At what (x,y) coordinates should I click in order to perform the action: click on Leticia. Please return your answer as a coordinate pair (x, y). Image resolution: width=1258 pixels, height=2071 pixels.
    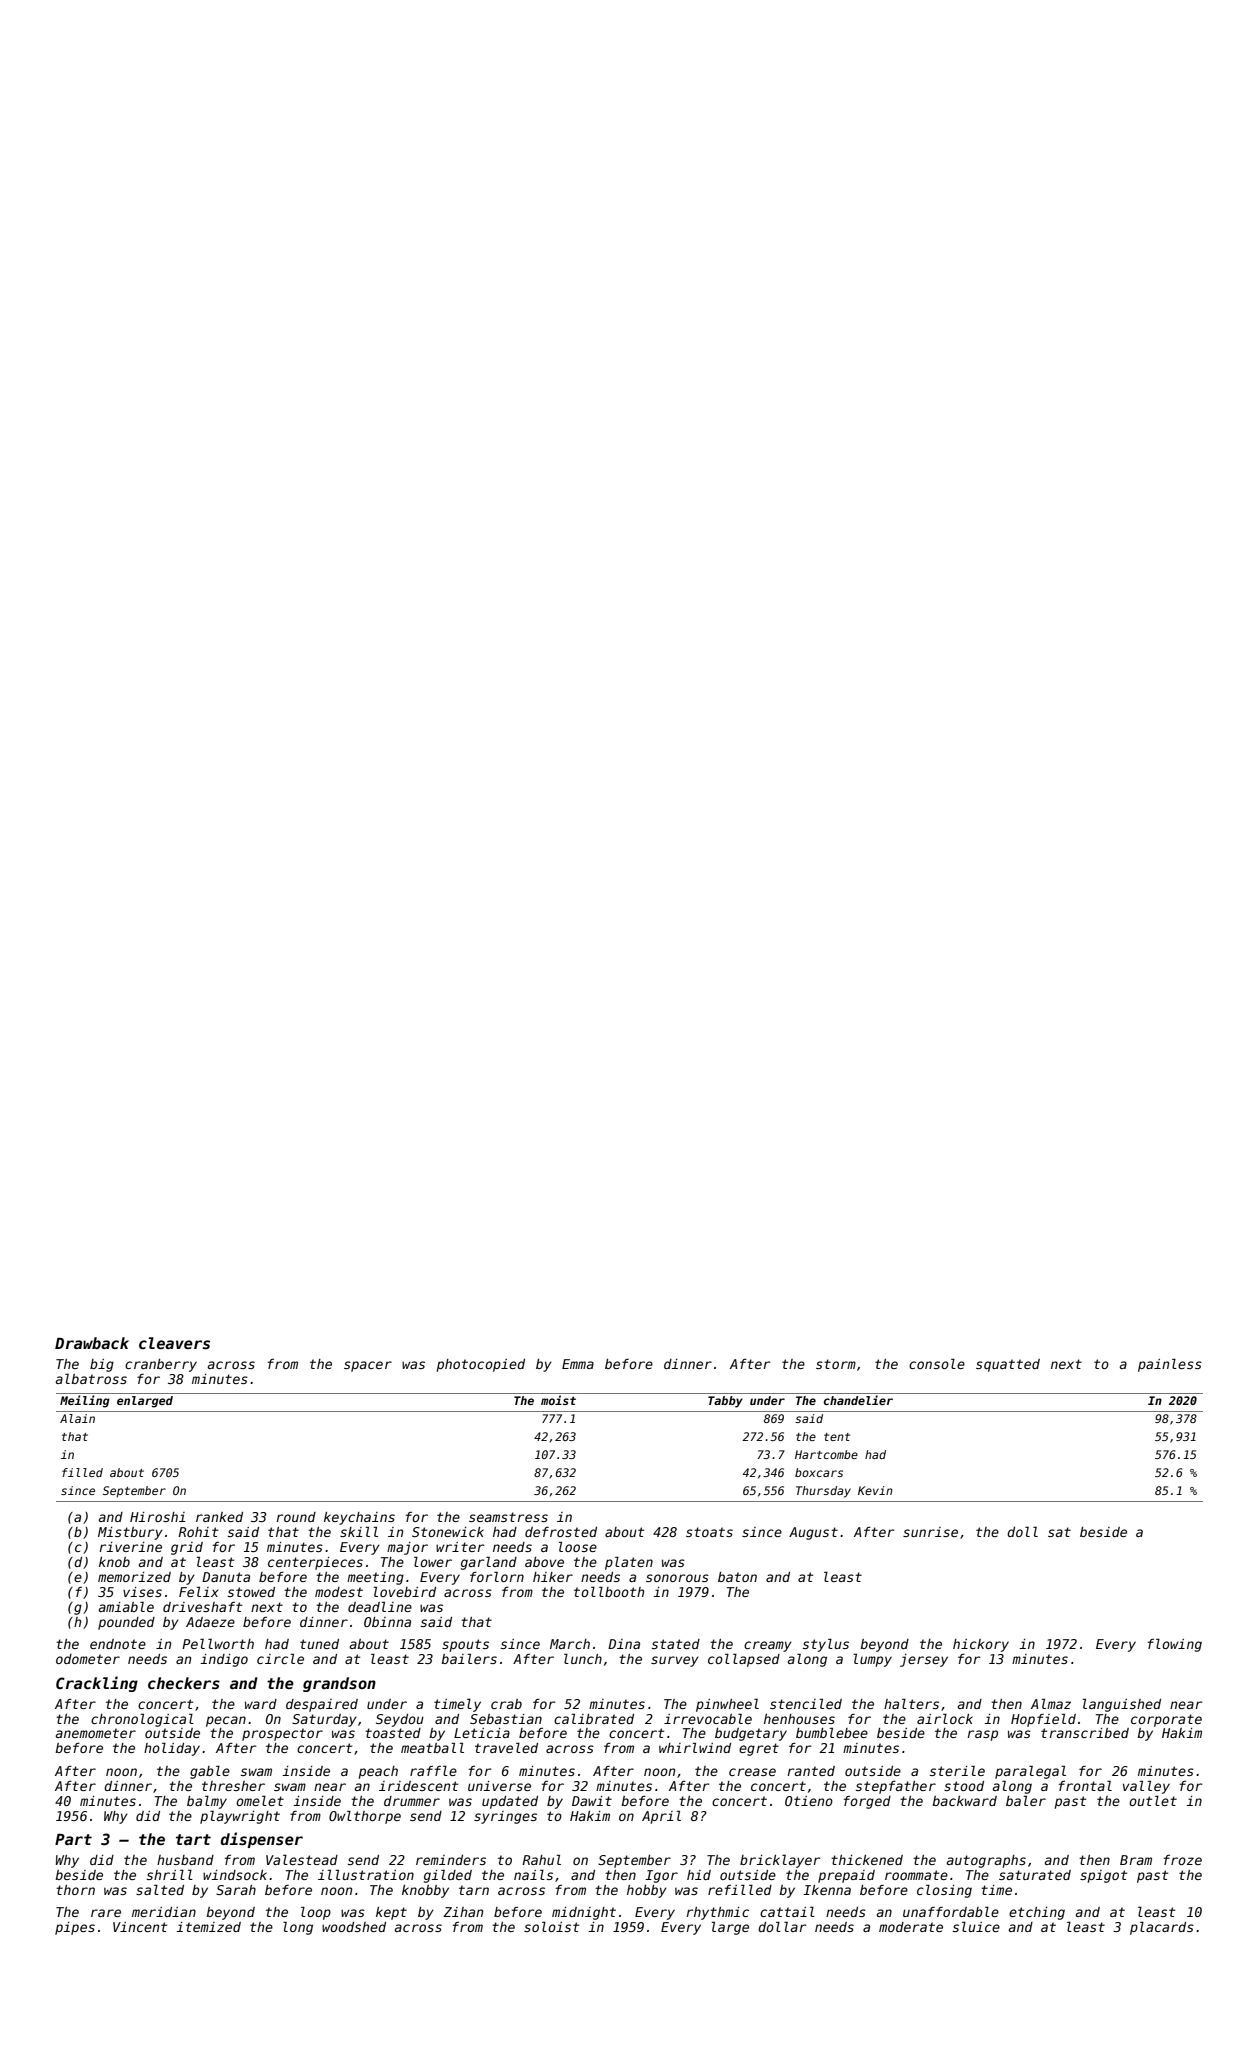
    Looking at the image, I should click on (482, 1733).
